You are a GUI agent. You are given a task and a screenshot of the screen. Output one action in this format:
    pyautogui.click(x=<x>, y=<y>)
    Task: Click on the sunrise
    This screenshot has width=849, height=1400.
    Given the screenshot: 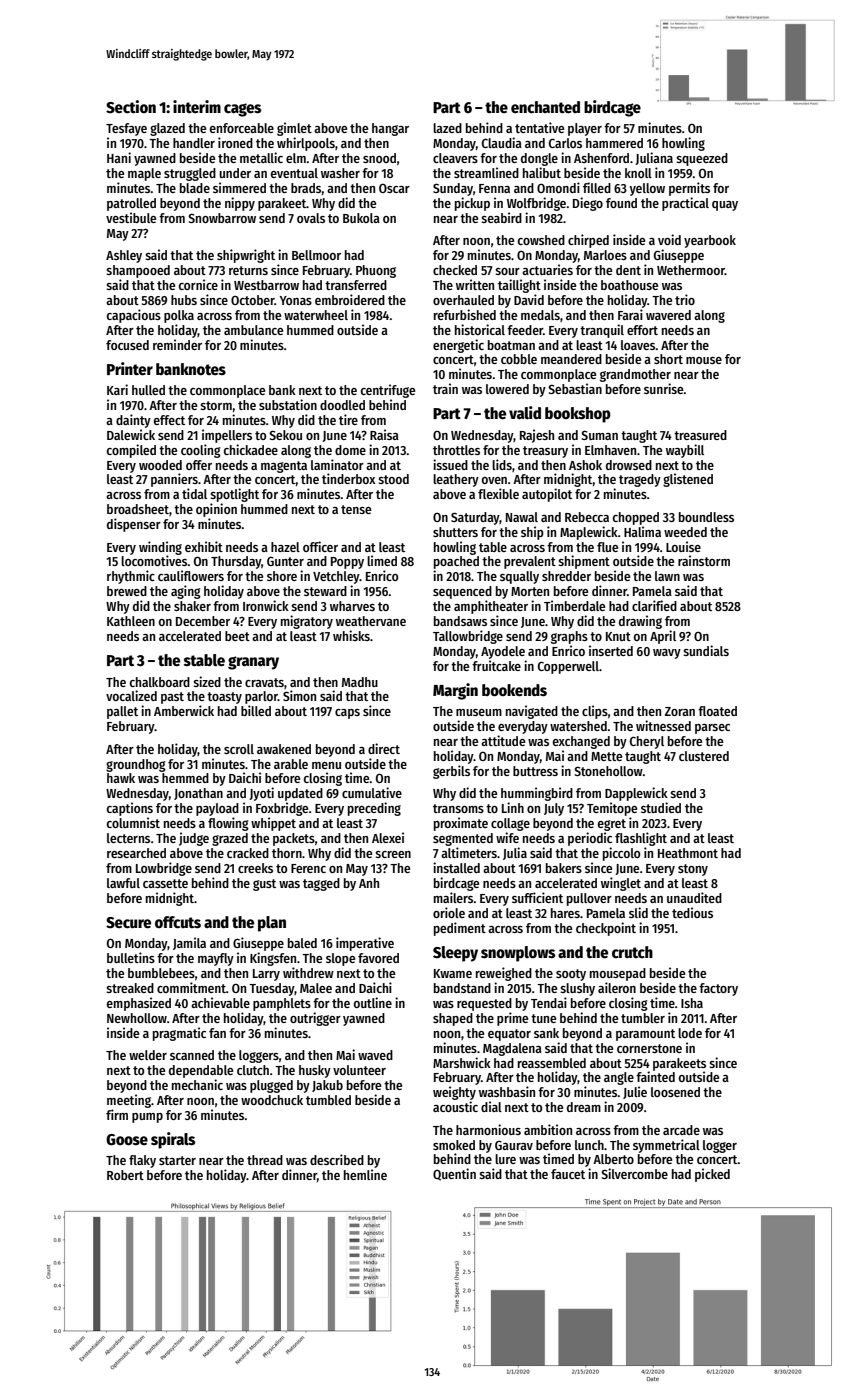 What is the action you would take?
    pyautogui.click(x=664, y=388)
